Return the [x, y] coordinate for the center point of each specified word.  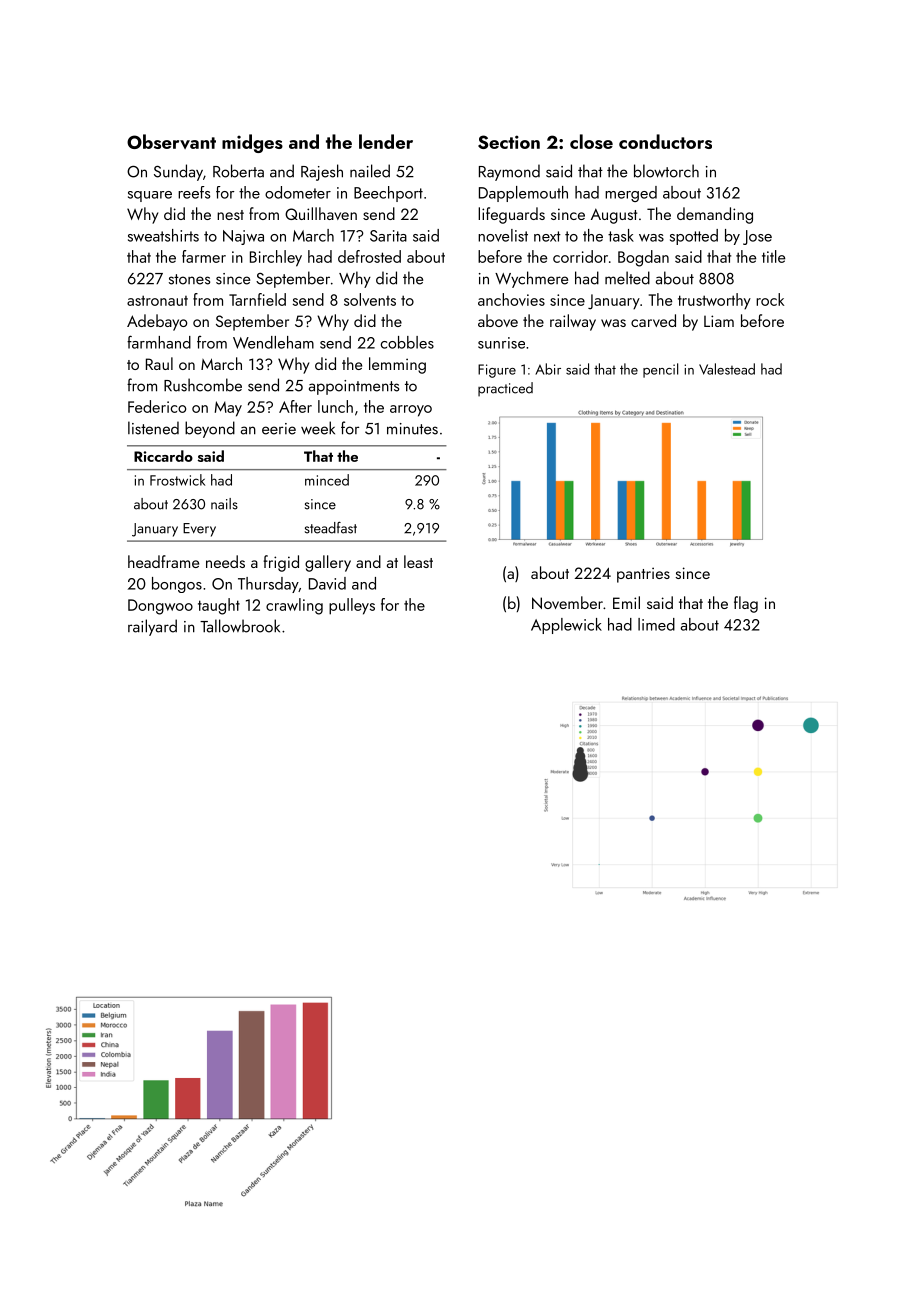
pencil [660, 370]
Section [509, 142]
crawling [294, 606]
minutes [412, 429]
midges [252, 143]
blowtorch [666, 171]
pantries [643, 575]
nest [230, 215]
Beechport [388, 194]
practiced [505, 389]
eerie [279, 429]
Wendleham [273, 342]
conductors [665, 141]
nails [224, 504]
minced [327, 480]
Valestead [727, 369]
